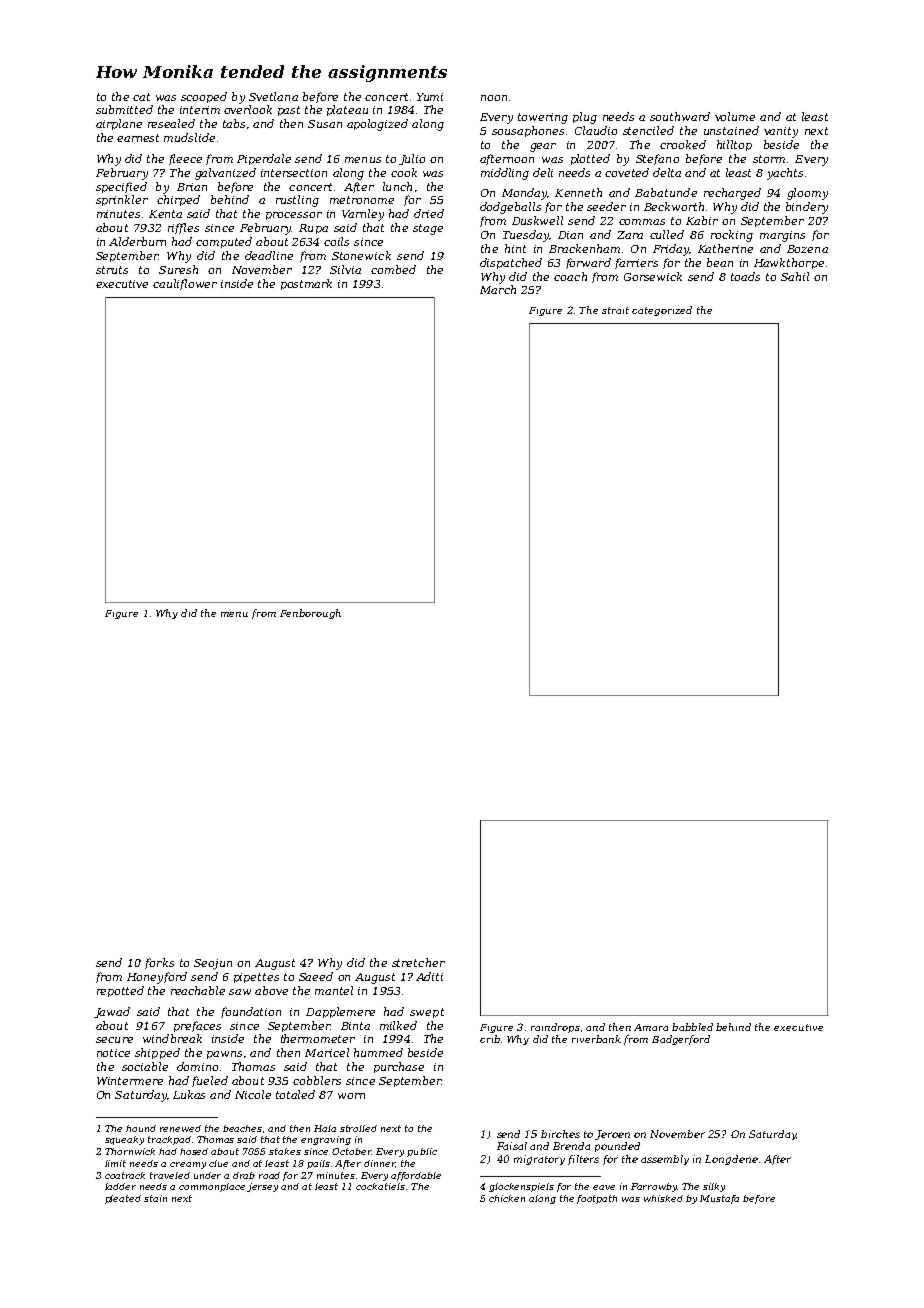  I want to click on volume, so click(735, 116).
